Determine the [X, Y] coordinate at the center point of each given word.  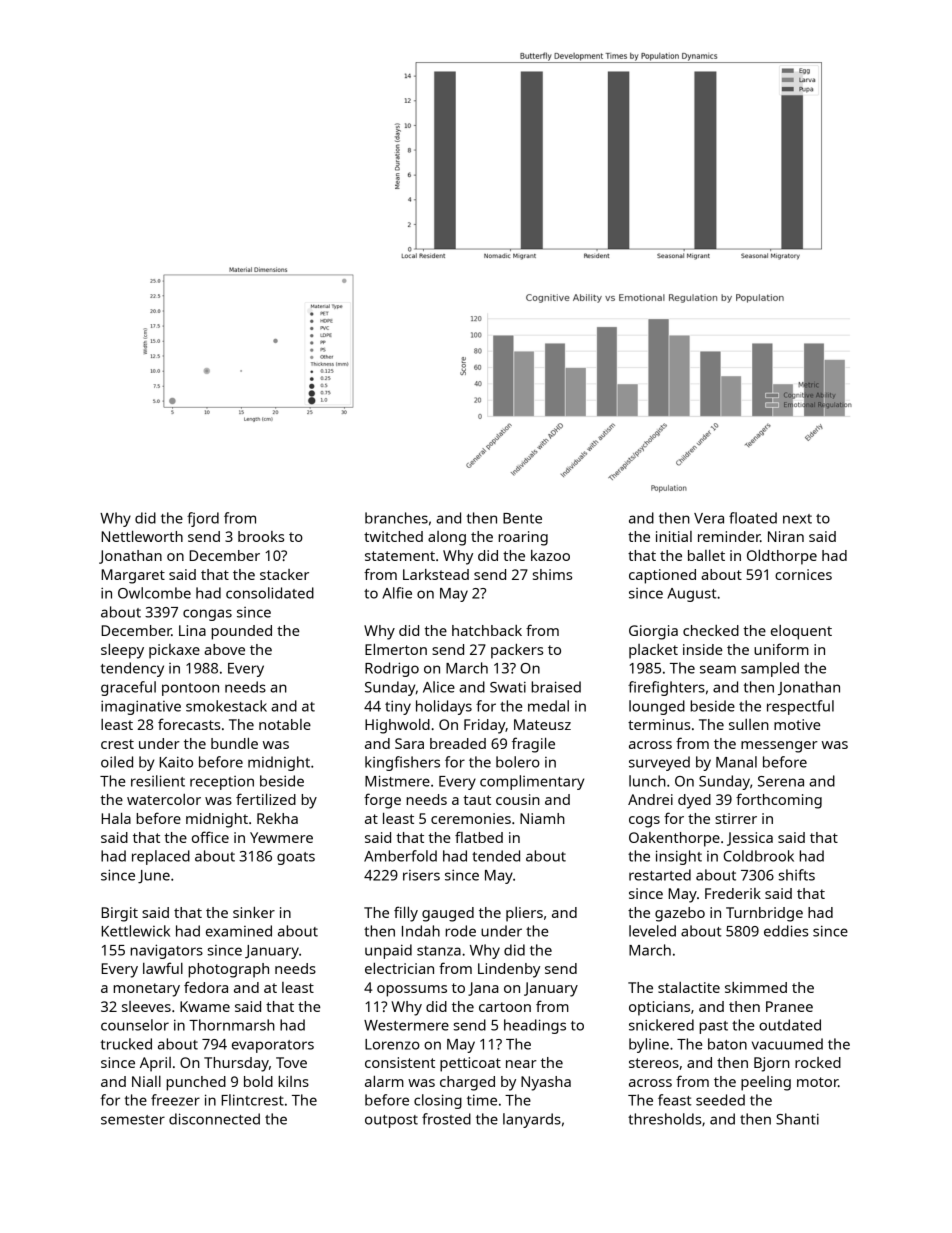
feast [674, 1100]
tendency [132, 669]
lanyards [532, 1120]
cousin [518, 799]
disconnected [214, 1119]
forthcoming [779, 801]
